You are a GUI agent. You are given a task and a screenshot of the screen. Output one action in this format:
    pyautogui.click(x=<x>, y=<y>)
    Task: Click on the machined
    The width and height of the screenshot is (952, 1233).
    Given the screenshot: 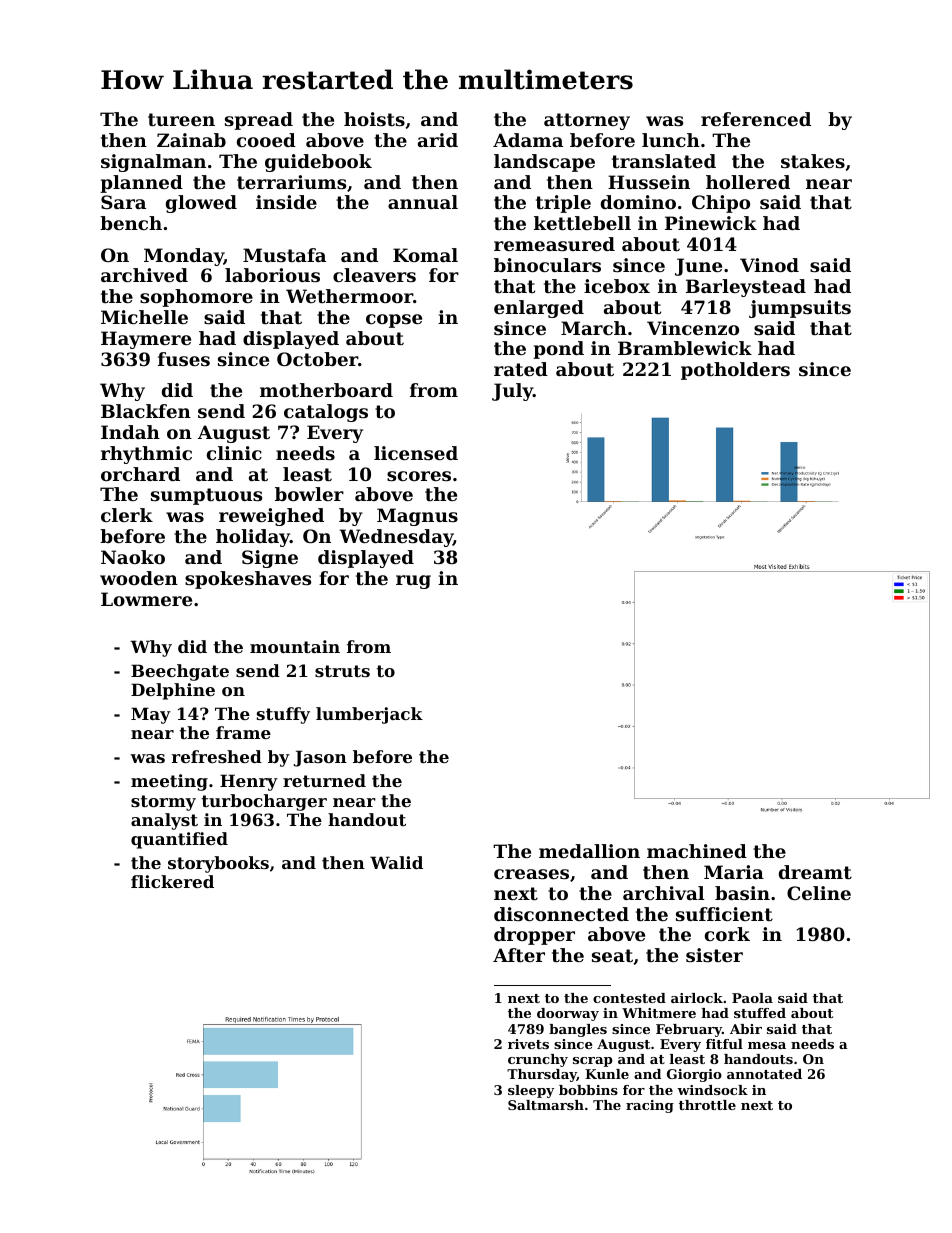 What is the action you would take?
    pyautogui.click(x=697, y=851)
